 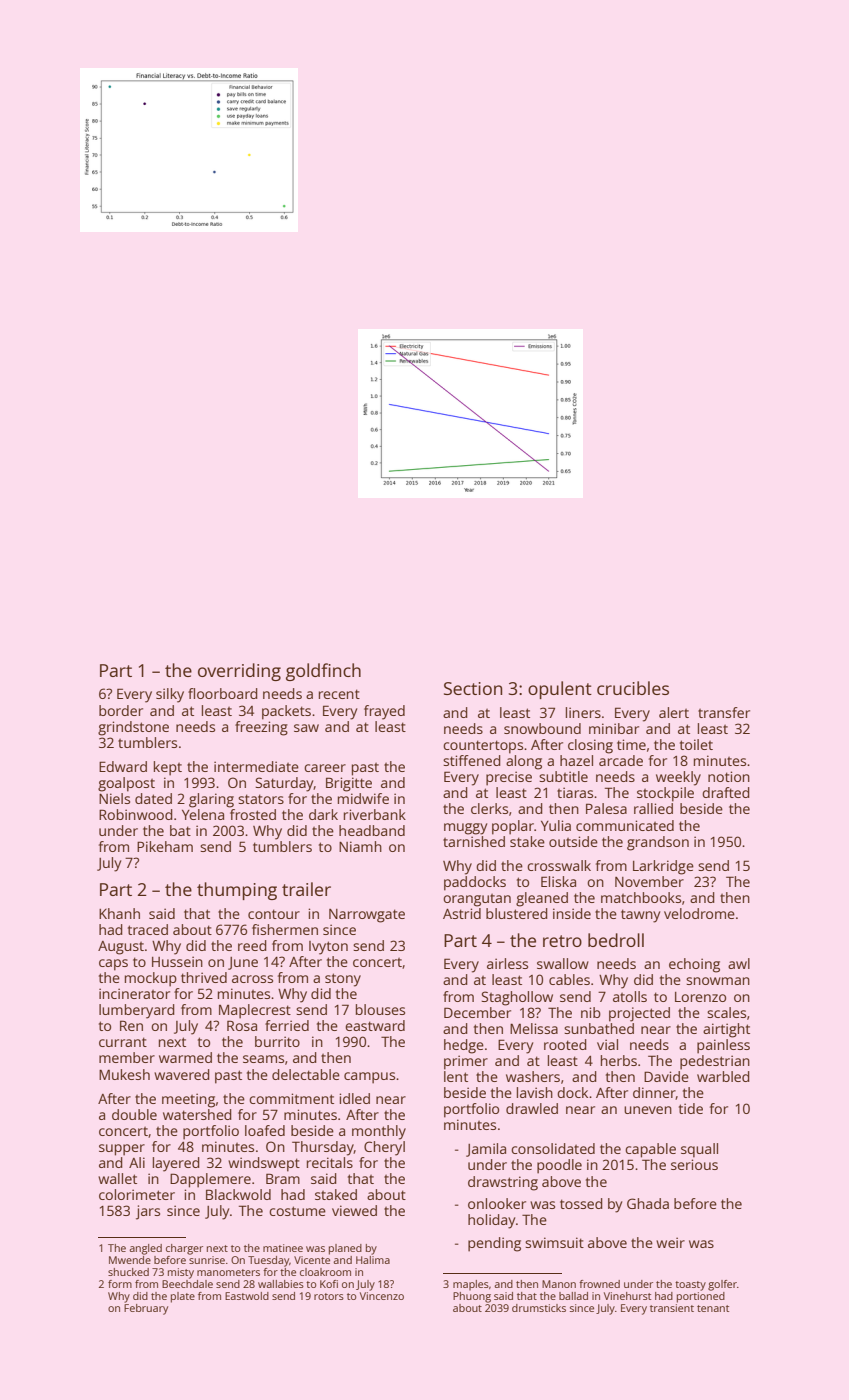 I want to click on Blackwold, so click(x=238, y=1194).
